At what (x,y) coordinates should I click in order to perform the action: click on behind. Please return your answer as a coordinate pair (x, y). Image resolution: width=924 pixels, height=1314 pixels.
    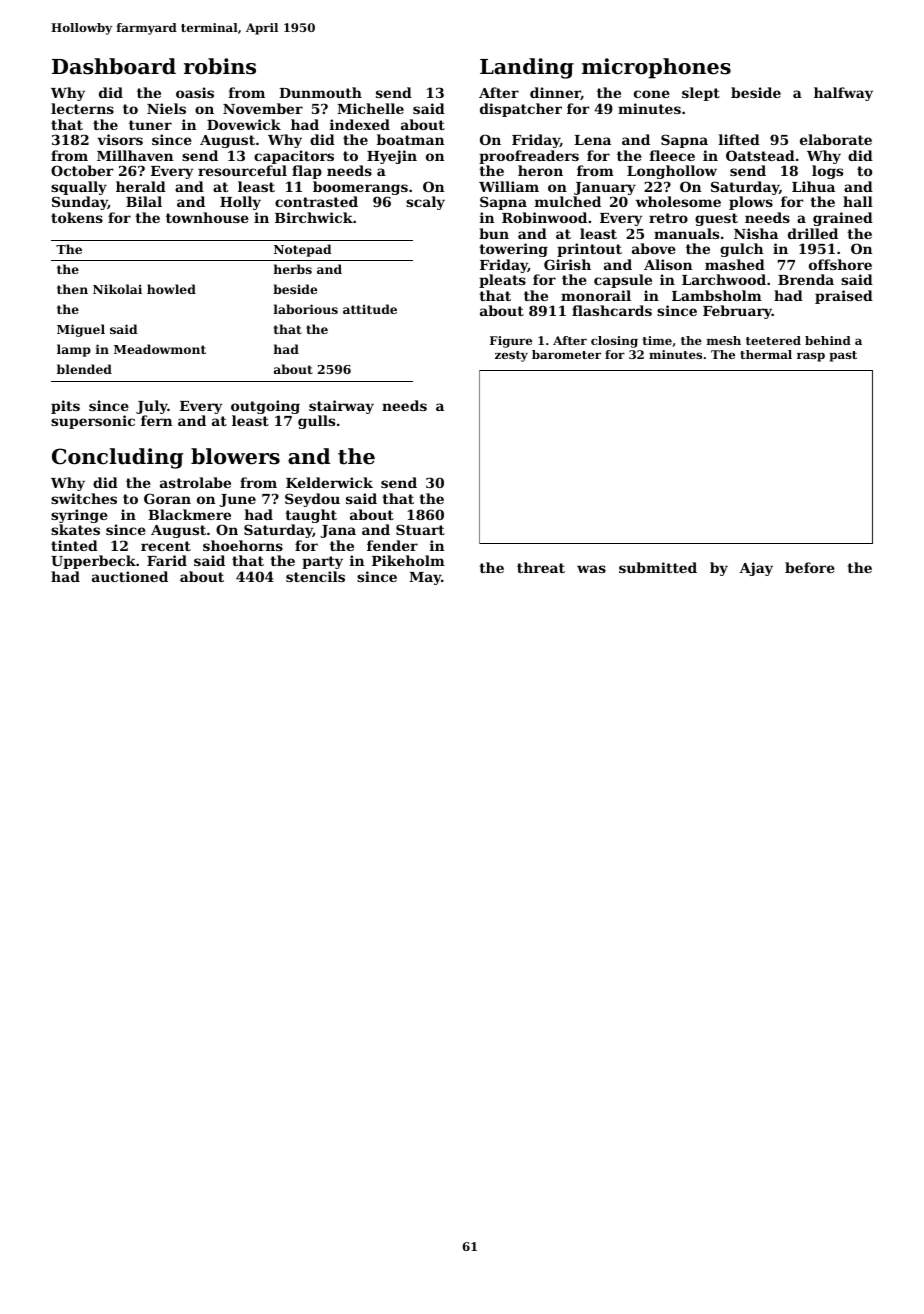
    Looking at the image, I should click on (828, 340).
